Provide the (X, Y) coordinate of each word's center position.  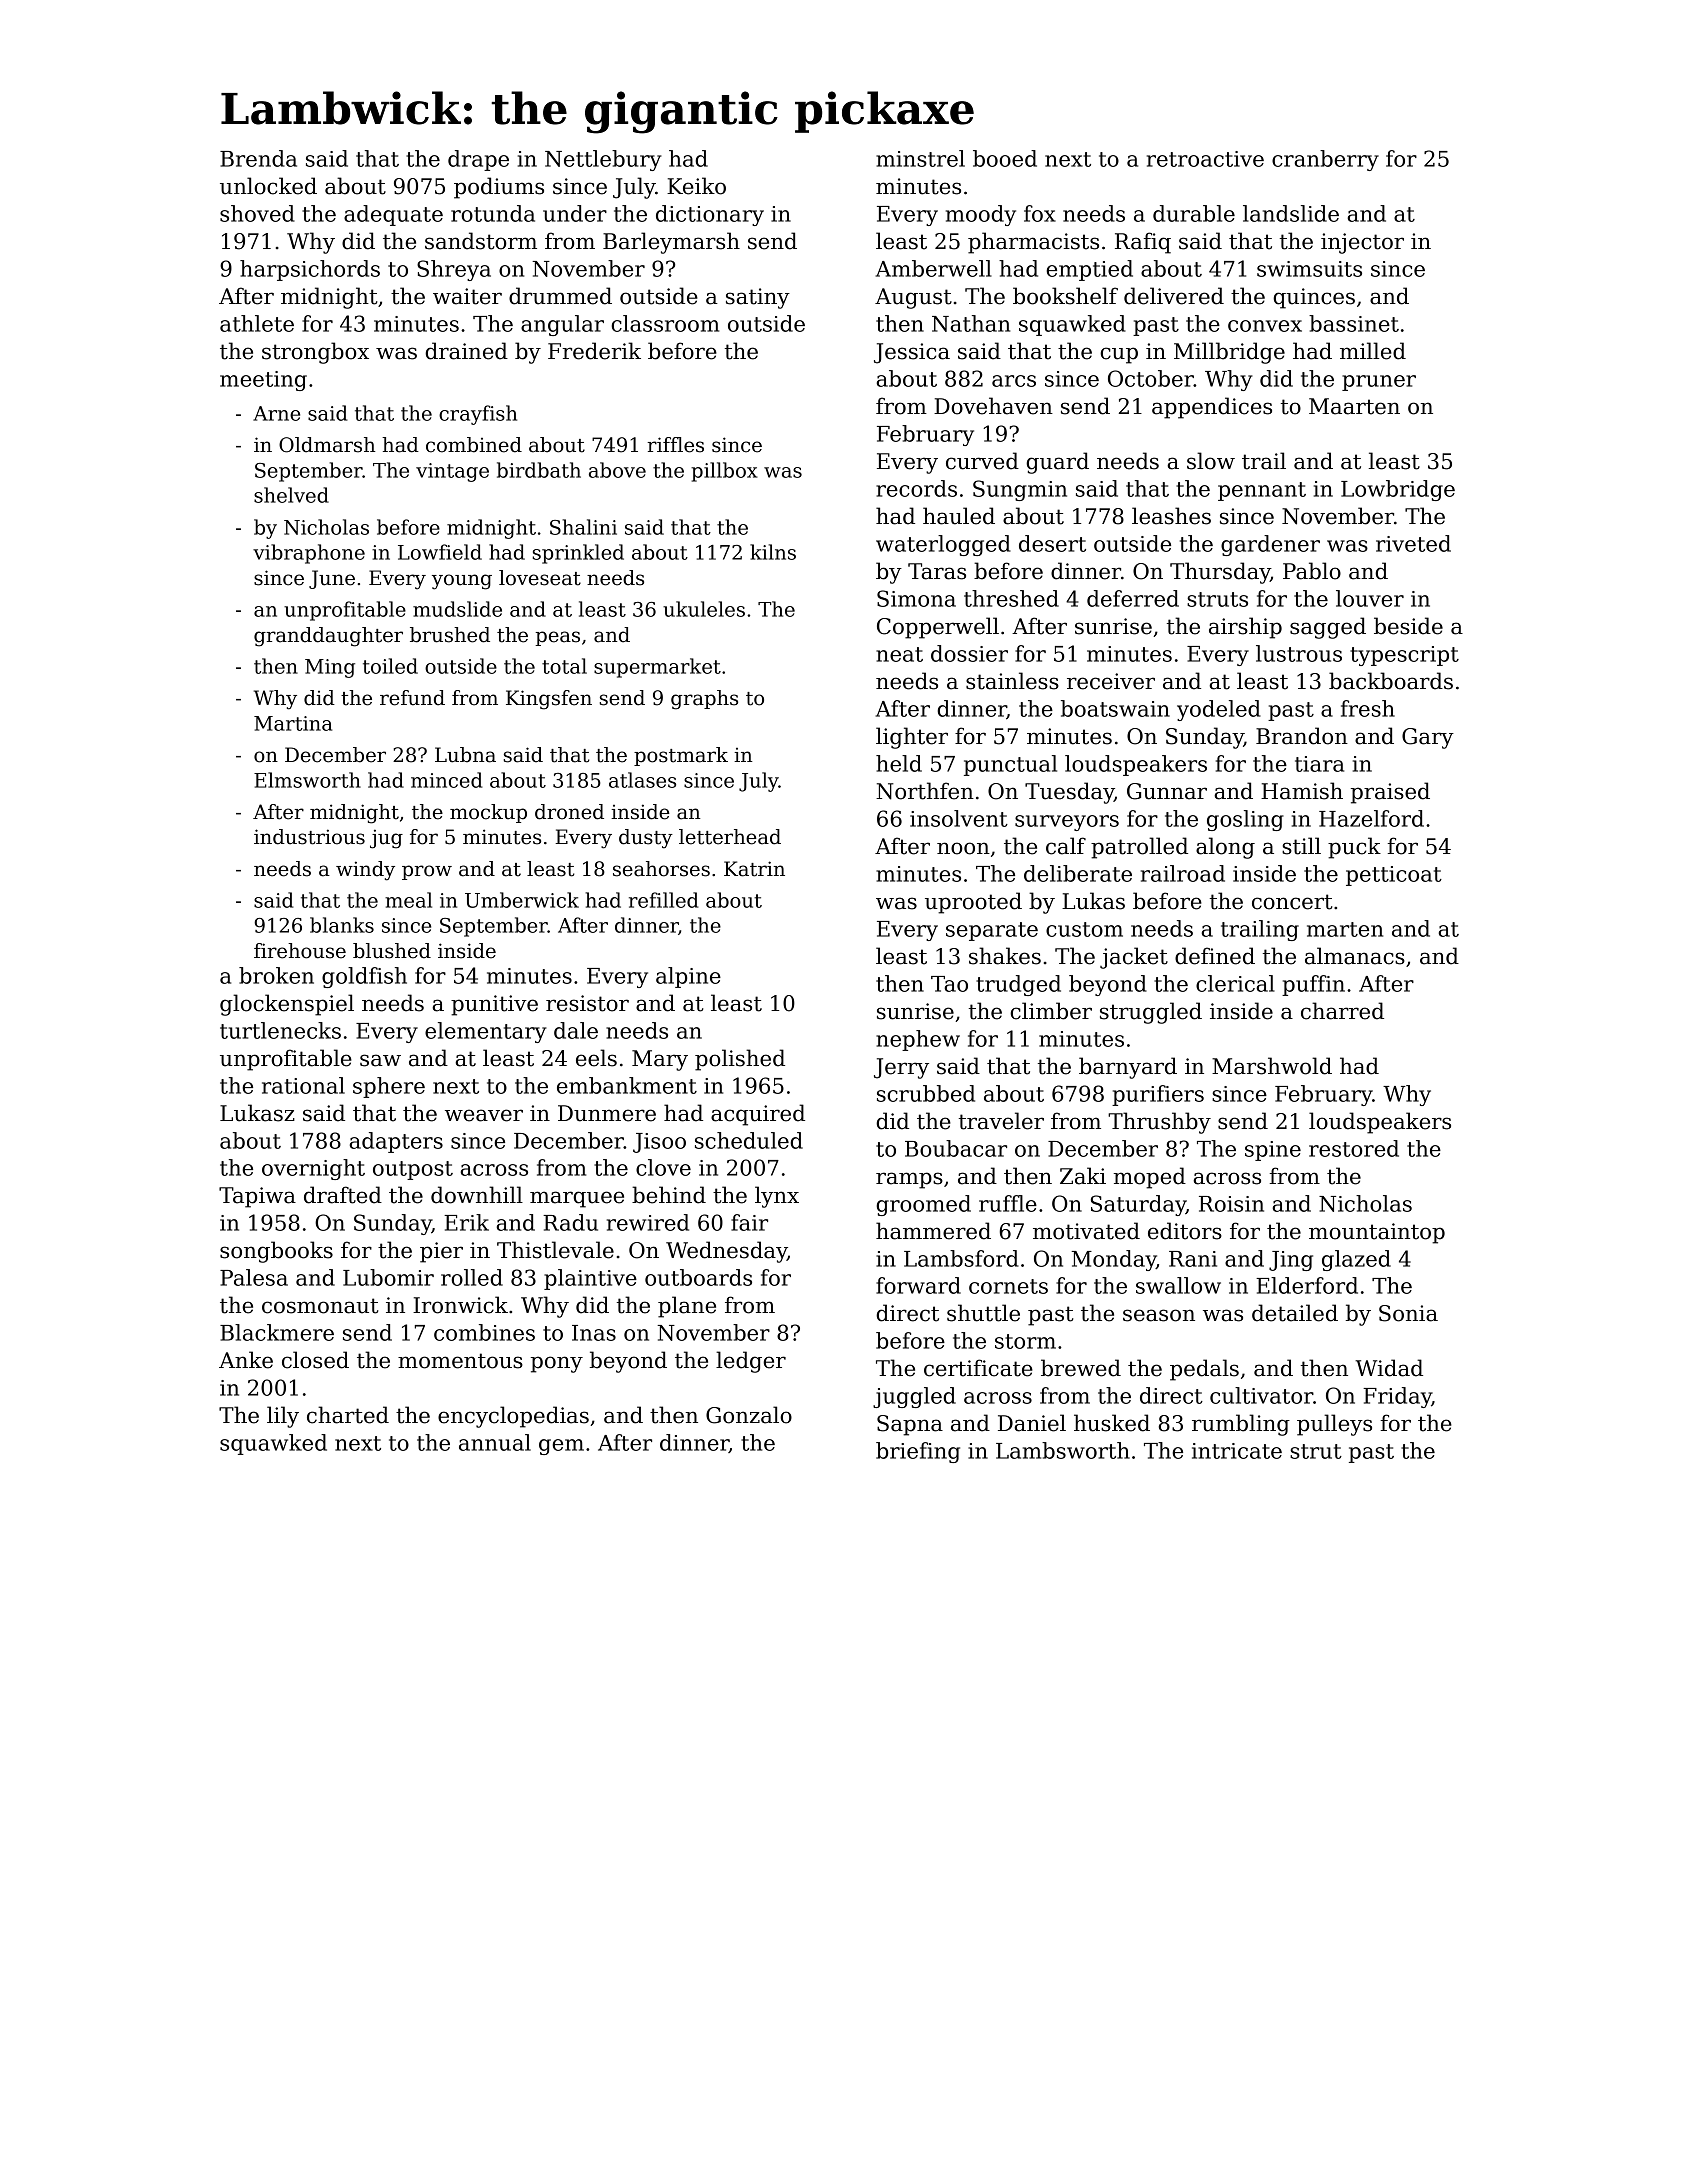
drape (478, 160)
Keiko (696, 186)
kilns (773, 552)
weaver (484, 1115)
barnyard (1128, 1068)
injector (1362, 243)
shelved (291, 495)
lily (283, 1417)
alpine (688, 977)
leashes (1171, 516)
